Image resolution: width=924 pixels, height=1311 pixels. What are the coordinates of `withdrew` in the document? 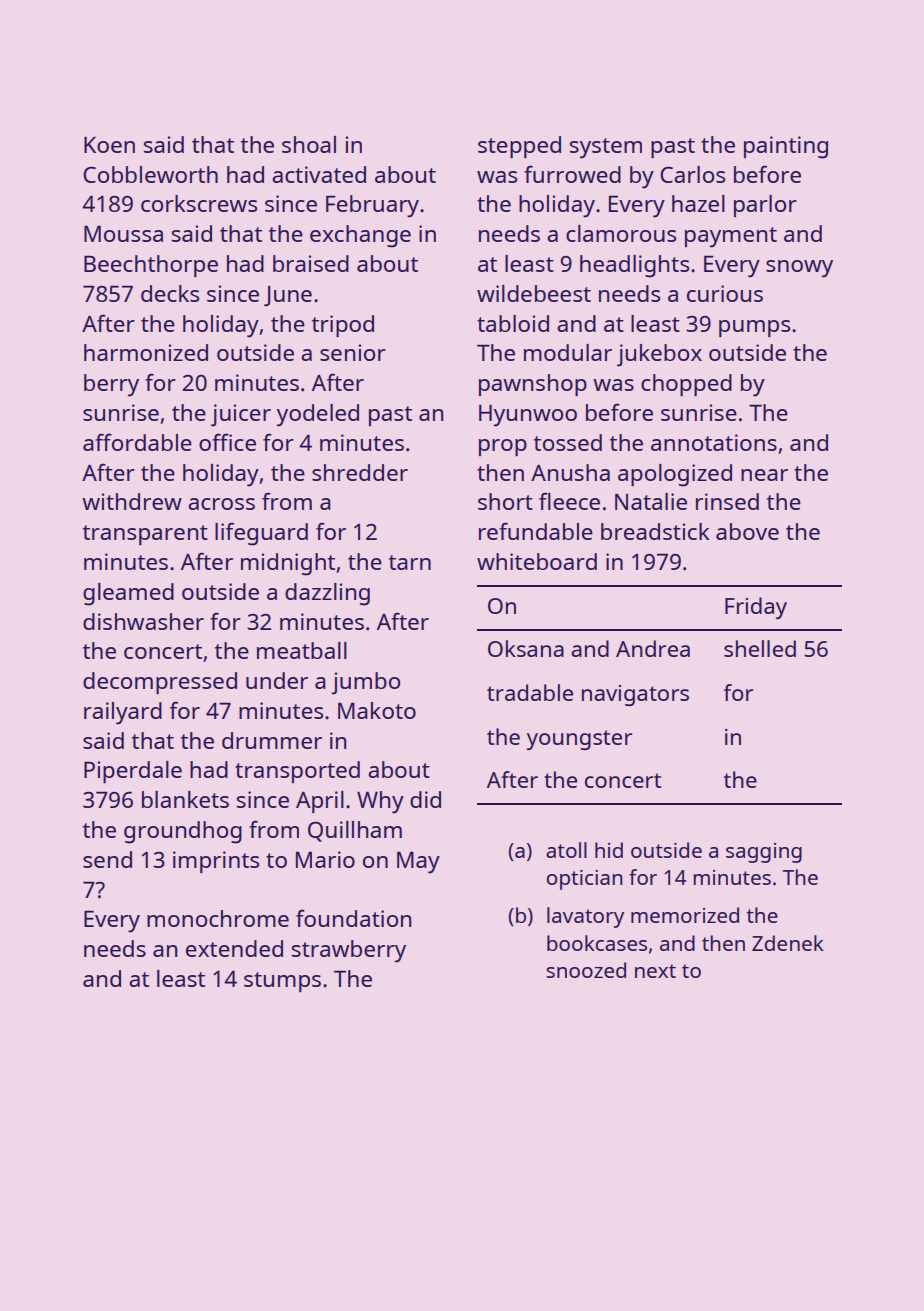 It's located at (132, 501).
